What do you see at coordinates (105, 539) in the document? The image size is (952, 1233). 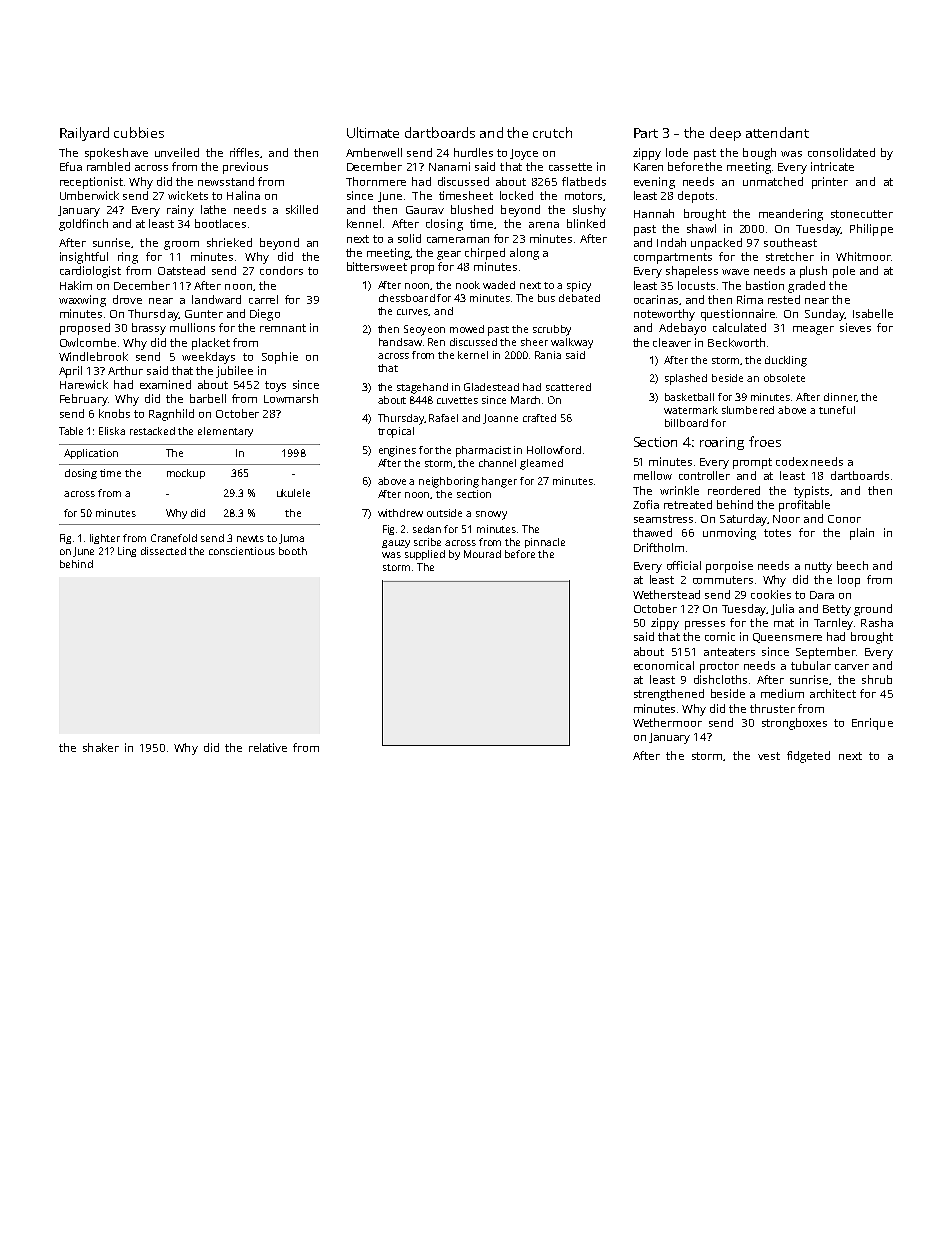 I see `lighter` at bounding box center [105, 539].
